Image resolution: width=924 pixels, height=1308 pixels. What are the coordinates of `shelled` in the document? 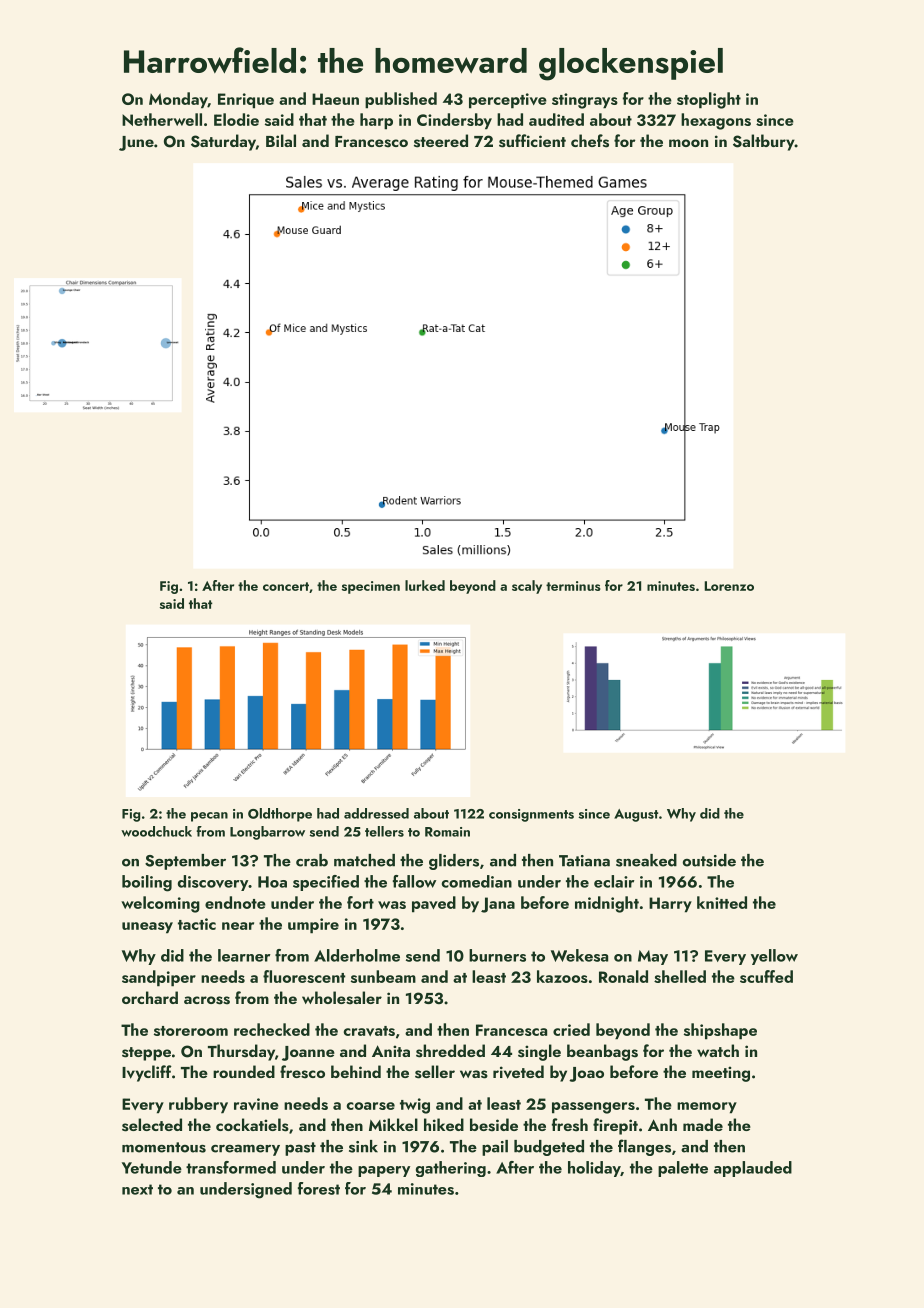 It's located at (680, 976).
